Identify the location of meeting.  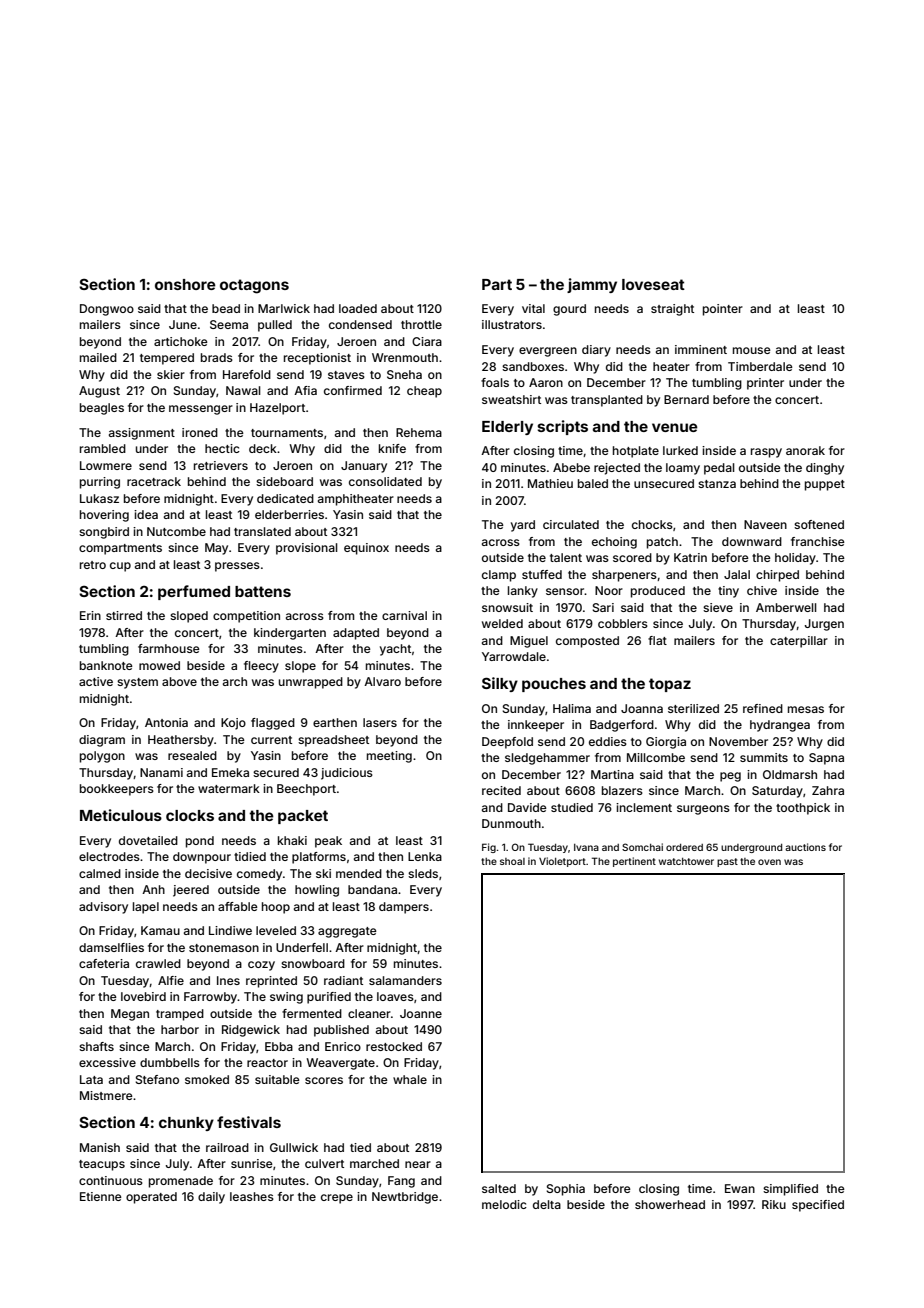
(389, 757).
